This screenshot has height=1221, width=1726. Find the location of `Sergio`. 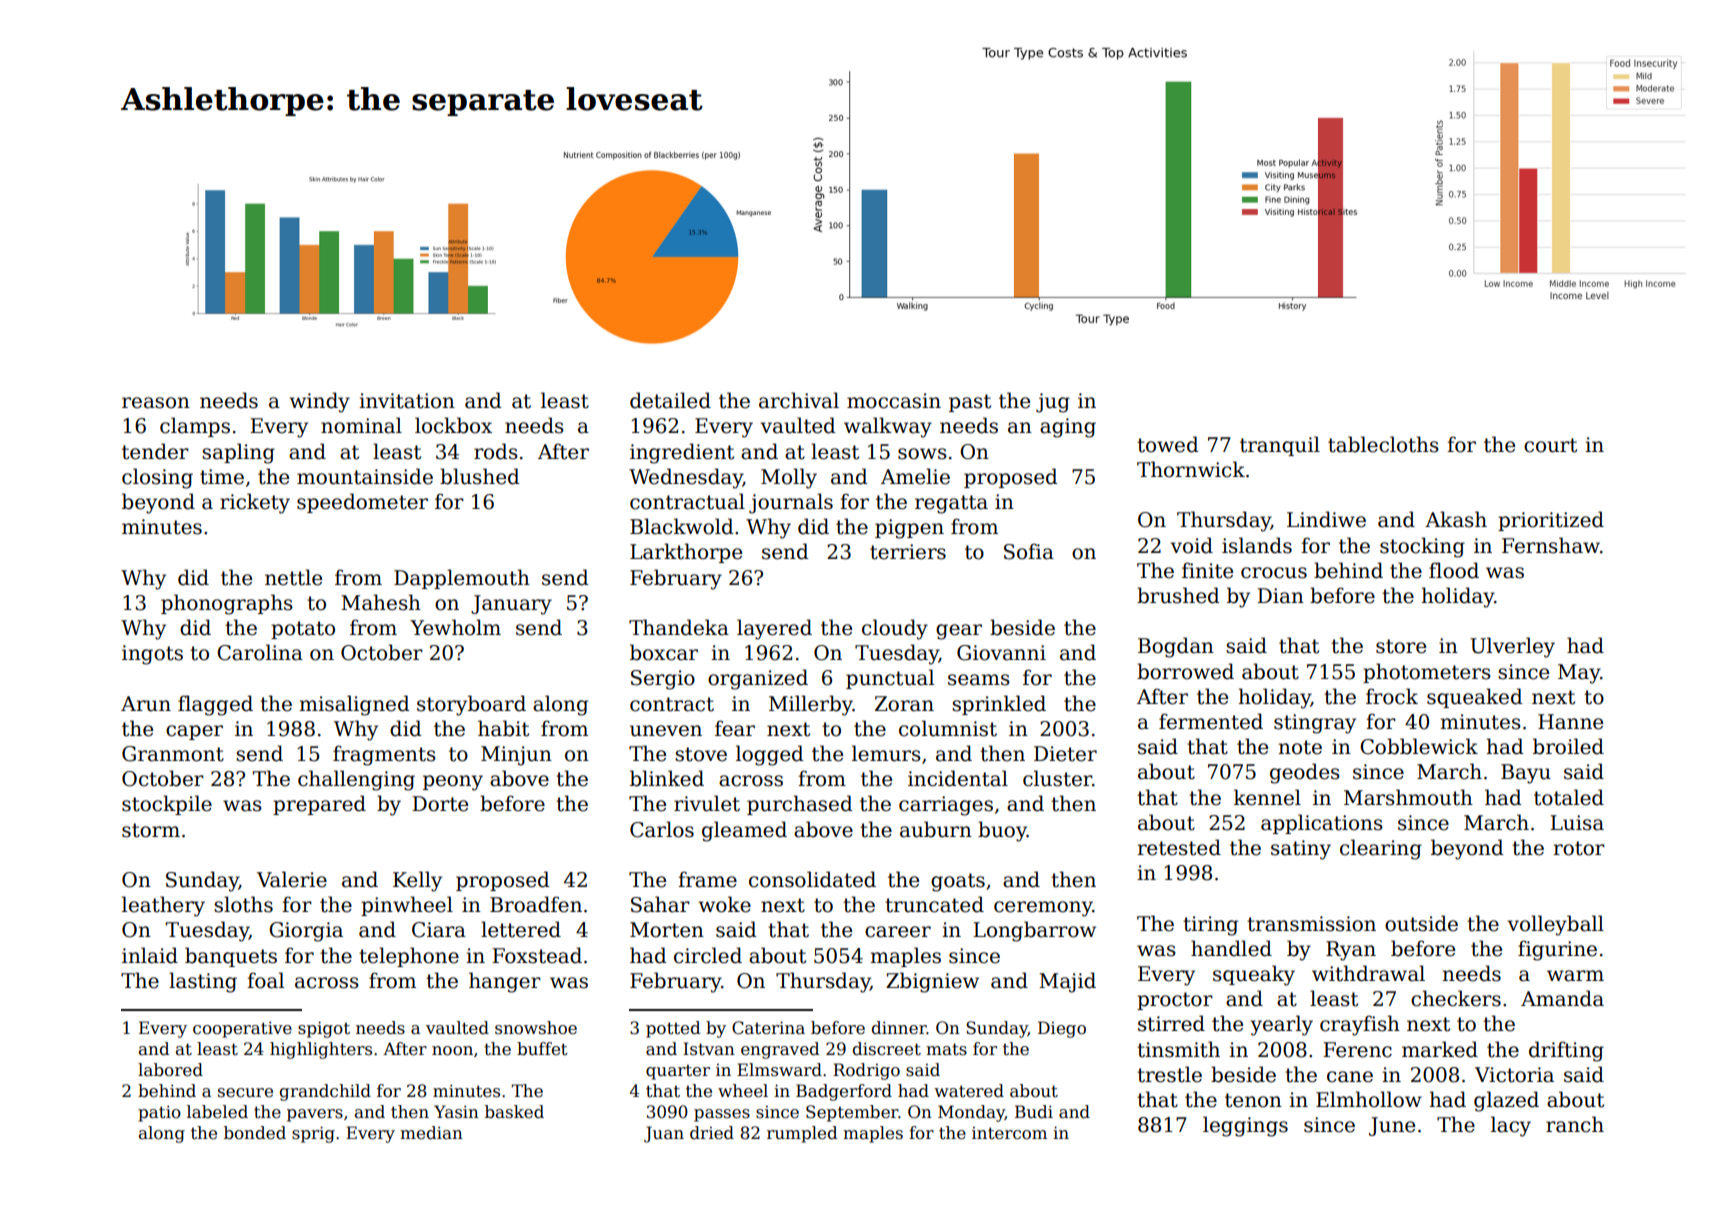

Sergio is located at coordinates (663, 680).
